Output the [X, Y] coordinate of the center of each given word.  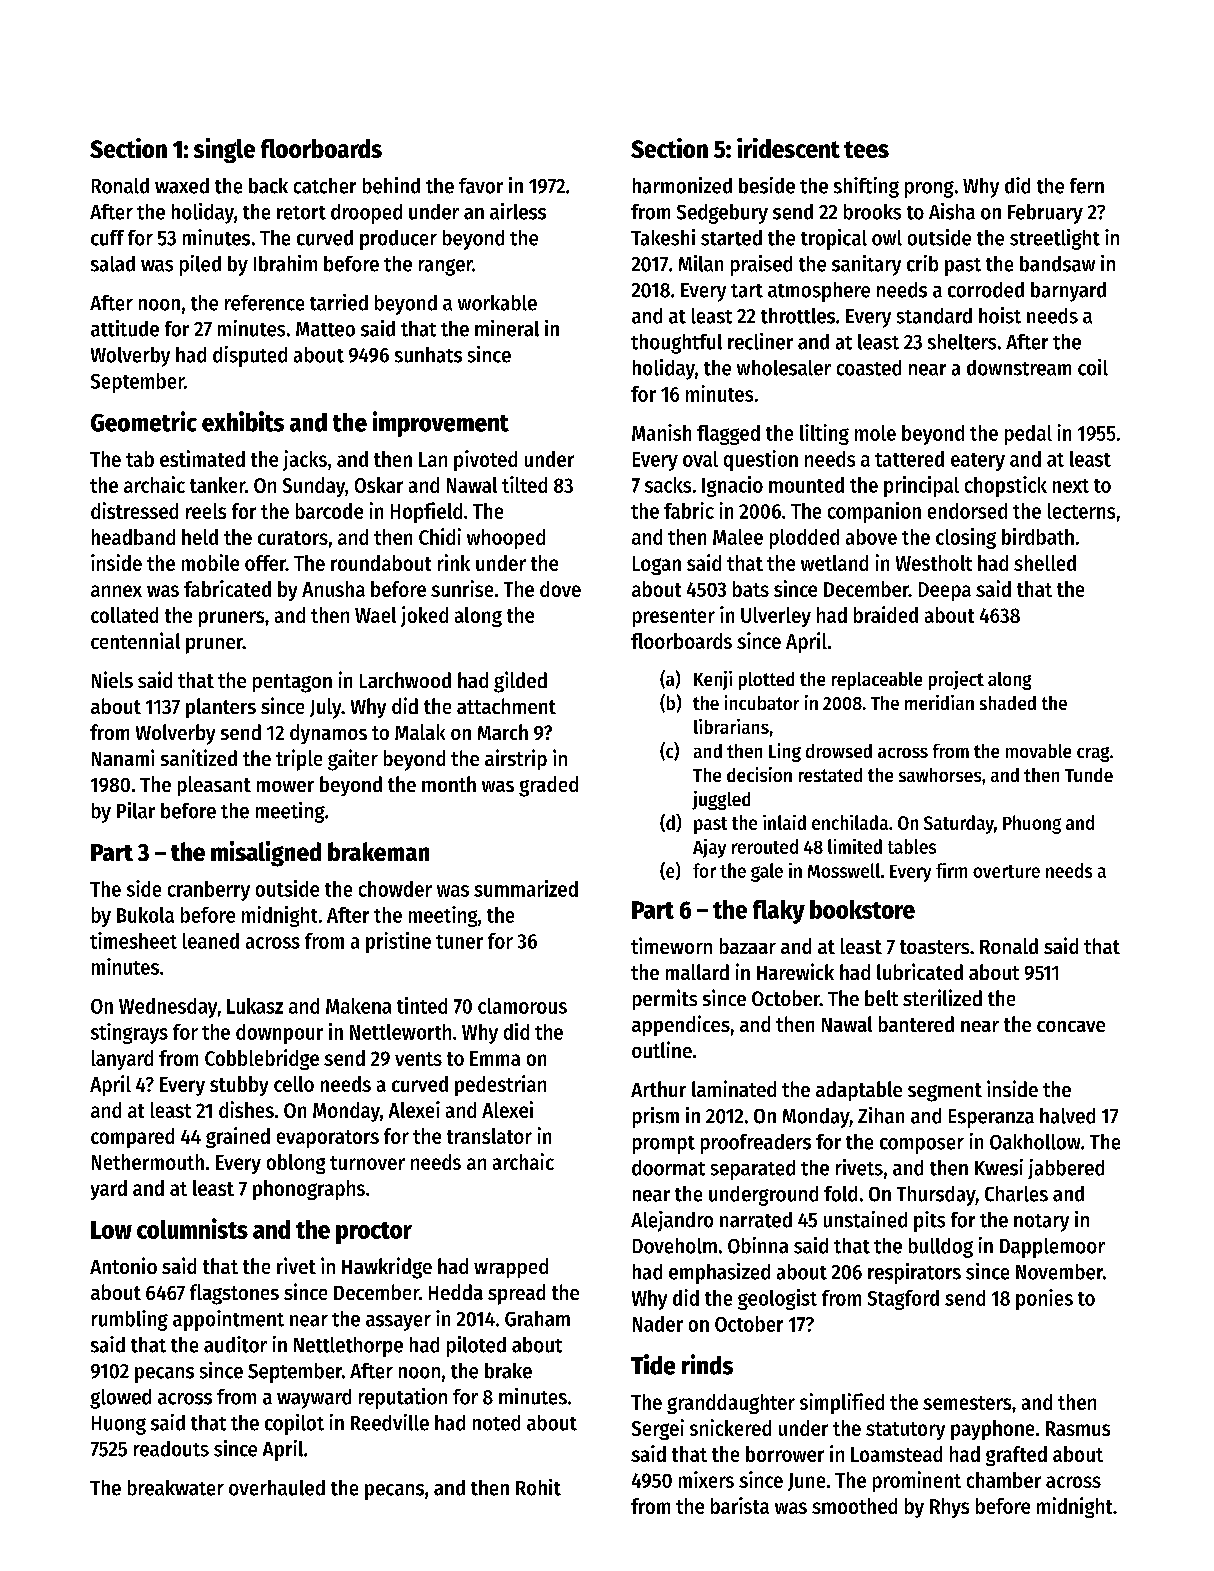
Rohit [538, 1487]
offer [265, 563]
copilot [294, 1424]
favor [481, 186]
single [224, 150]
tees [866, 149]
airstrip [516, 759]
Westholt [934, 563]
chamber [1004, 1480]
